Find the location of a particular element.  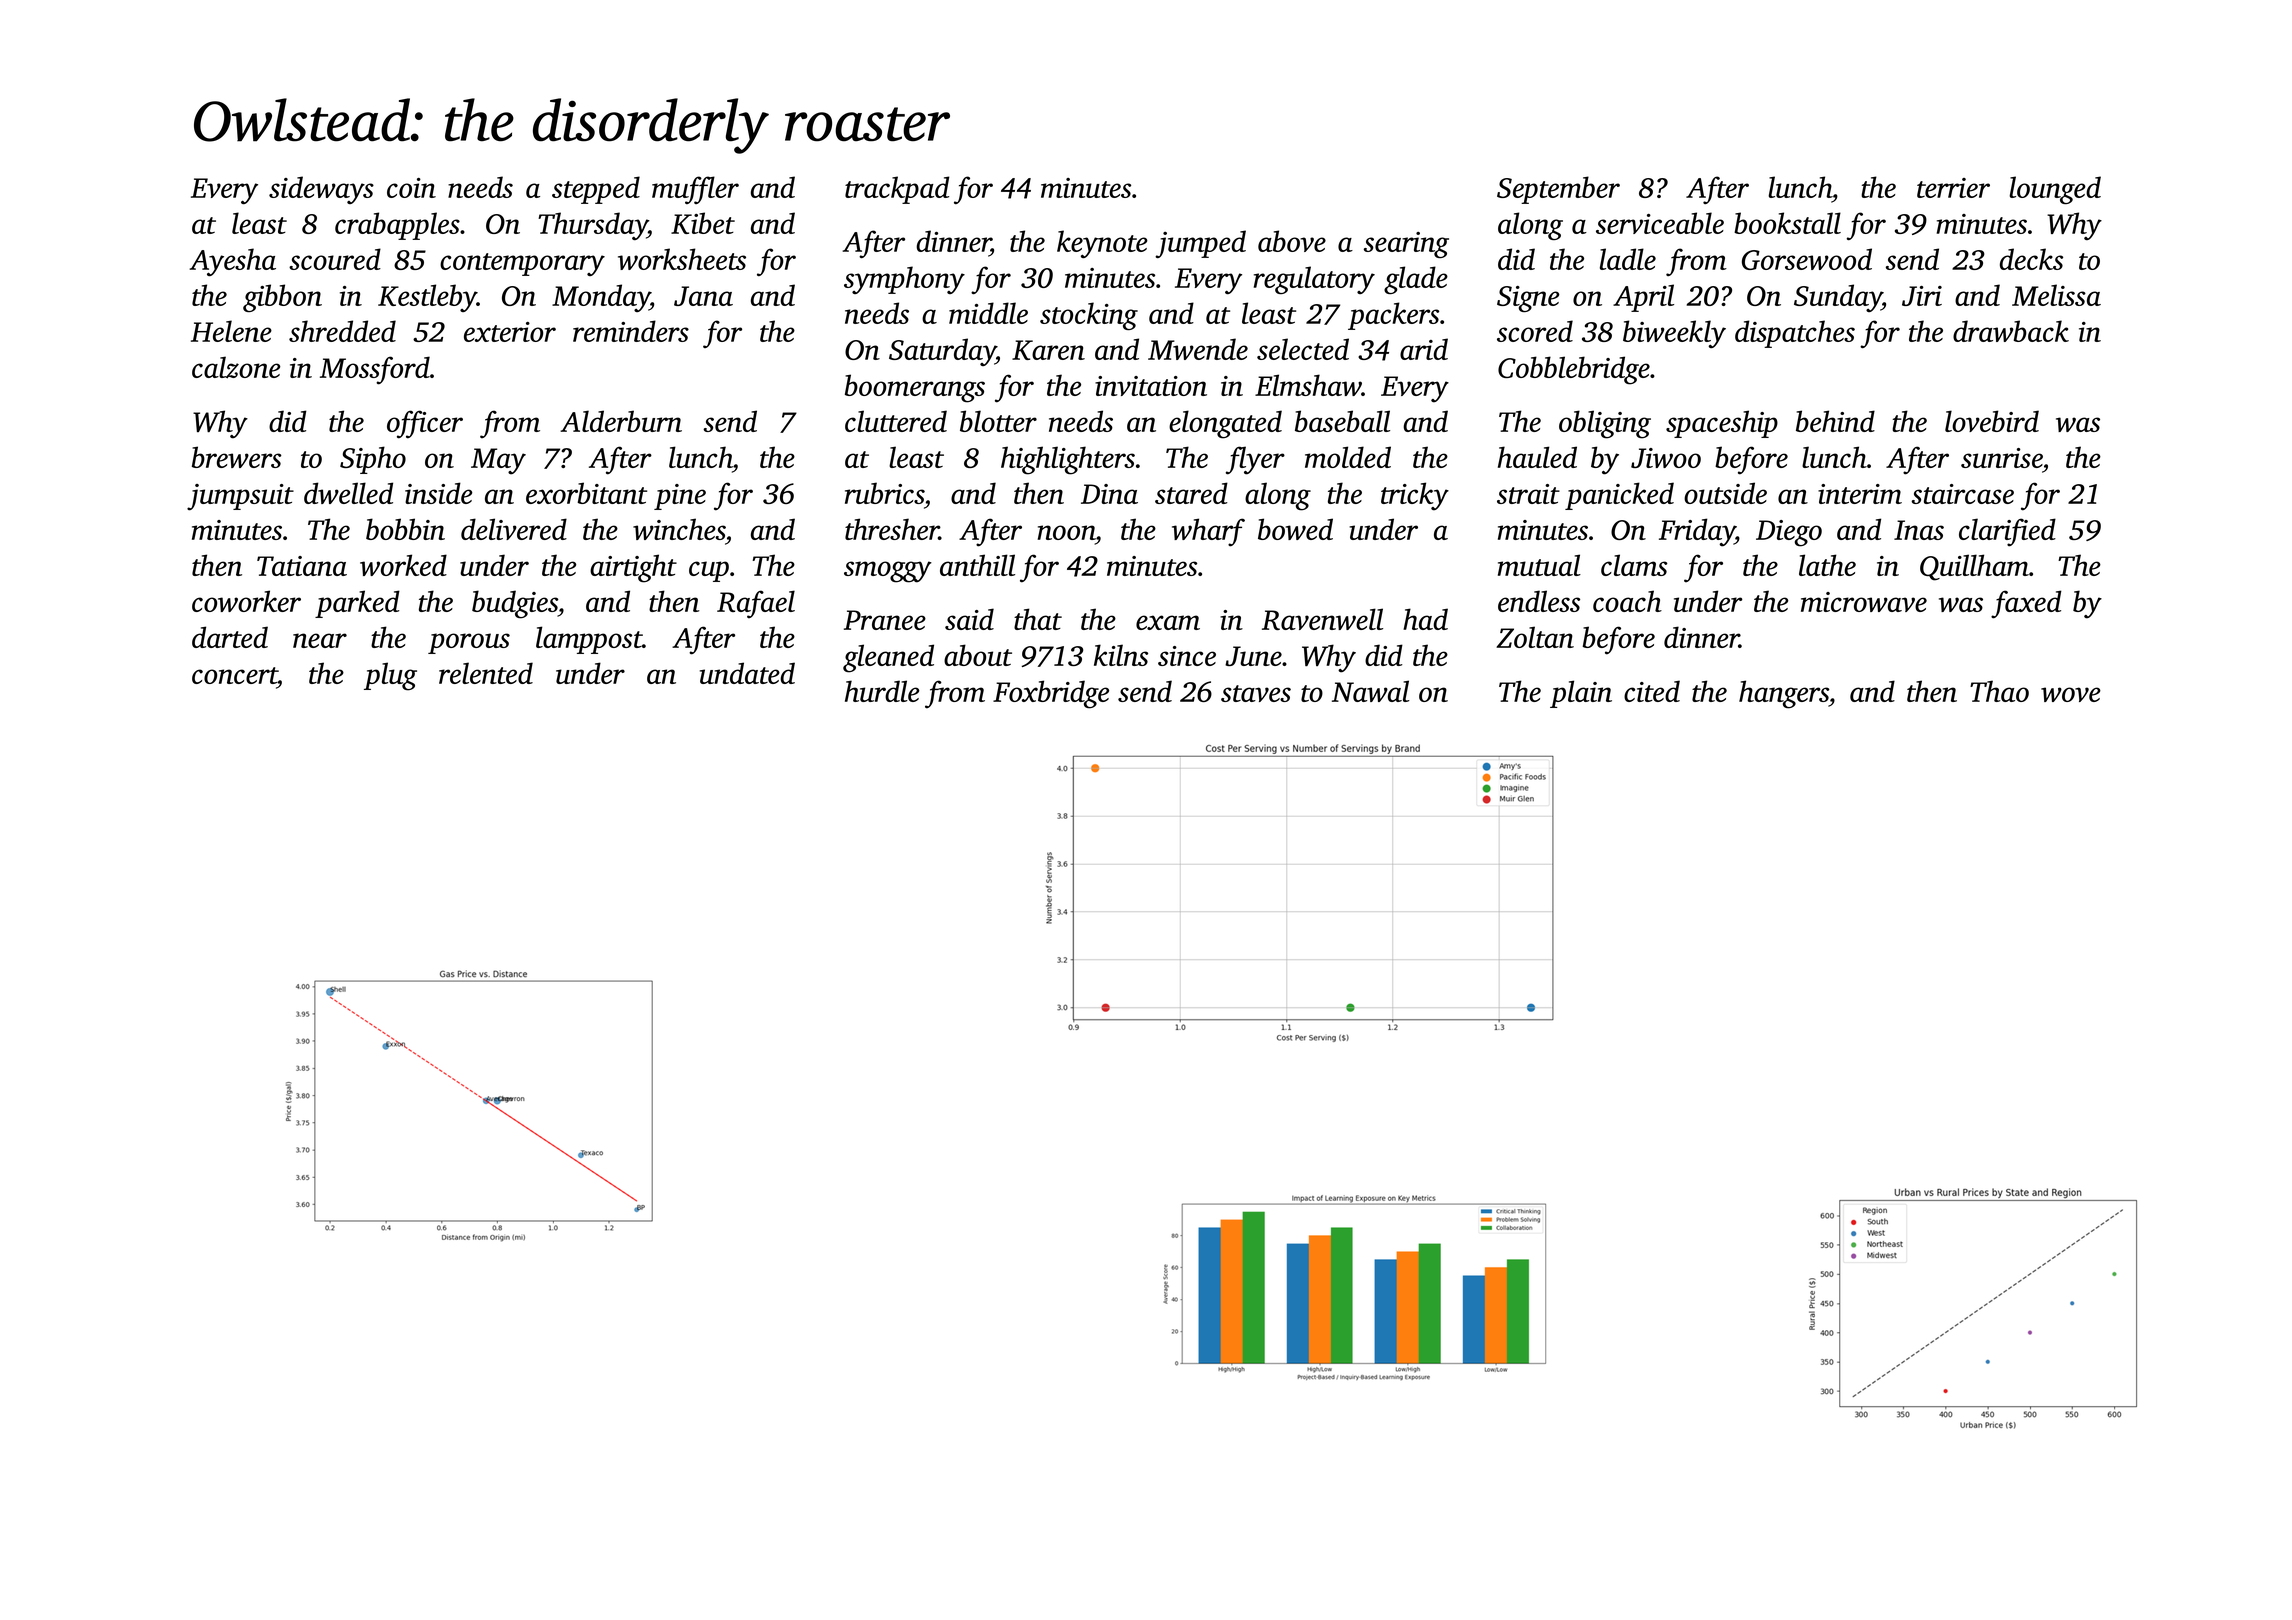

bowed is located at coordinates (1295, 529).
